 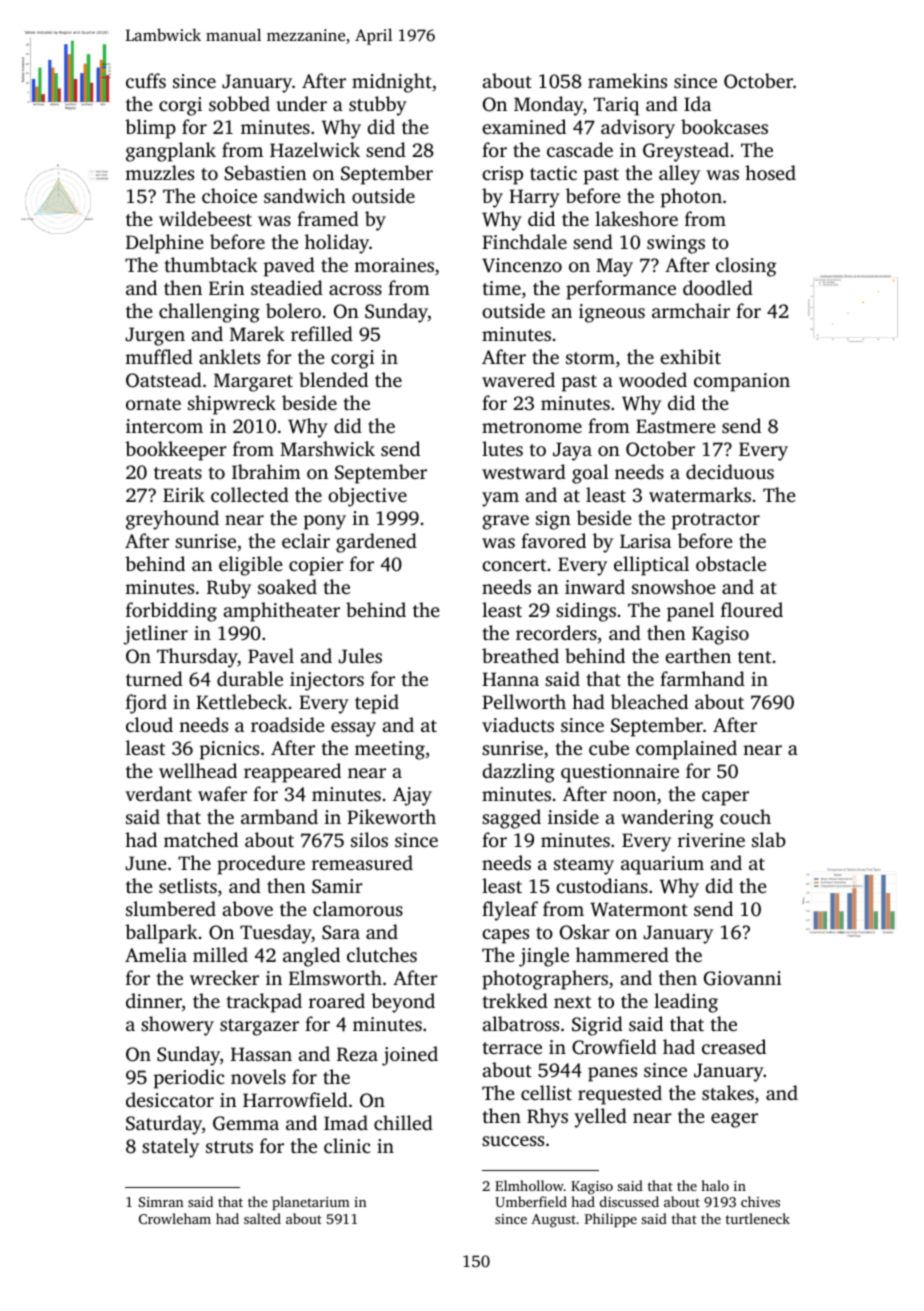 I want to click on Philippe, so click(x=611, y=1220).
